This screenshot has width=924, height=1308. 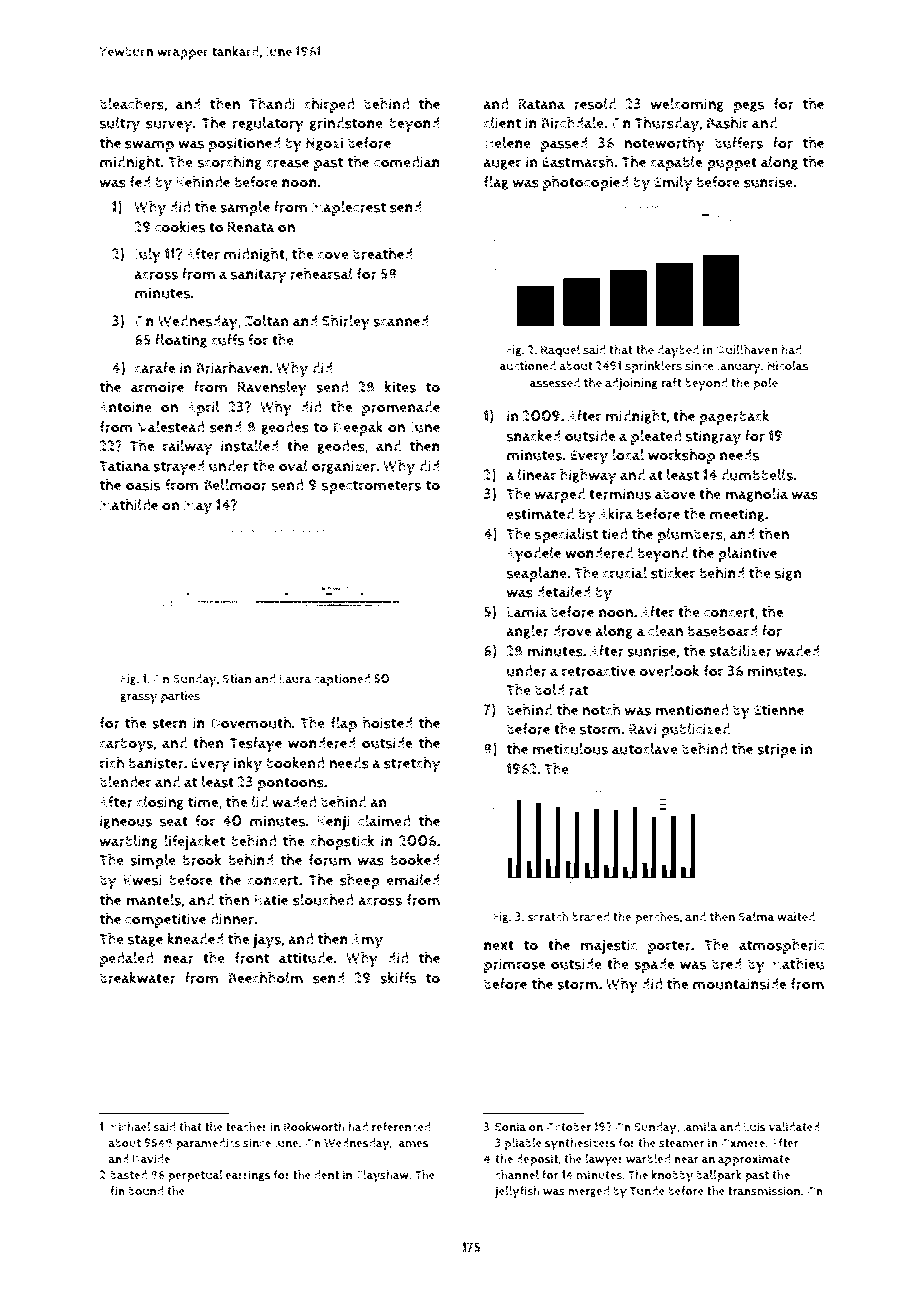 What do you see at coordinates (496, 183) in the screenshot?
I see `flag` at bounding box center [496, 183].
